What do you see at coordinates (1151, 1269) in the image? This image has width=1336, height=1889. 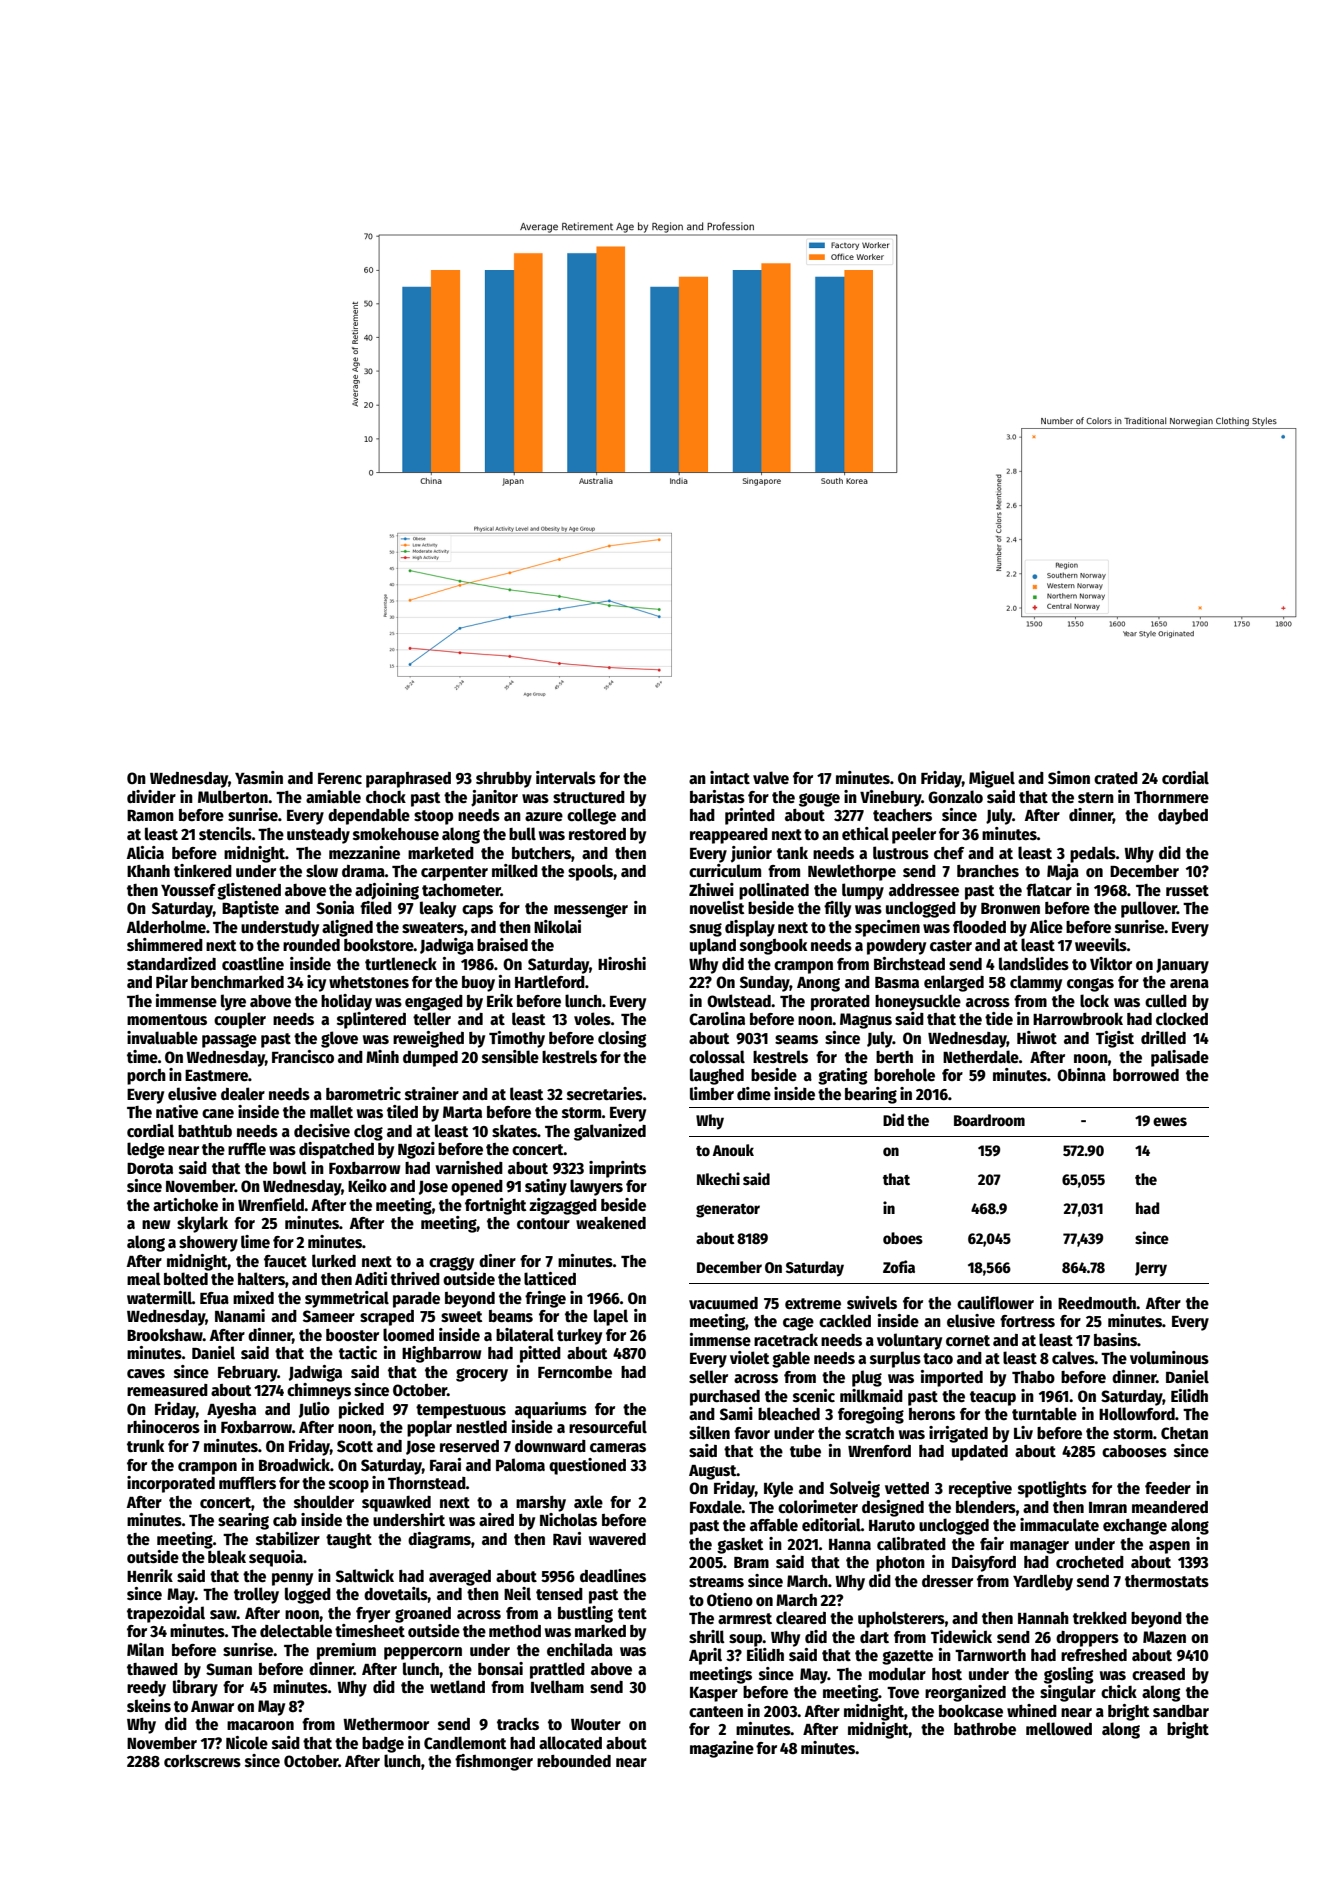 I see `Jerry` at bounding box center [1151, 1269].
